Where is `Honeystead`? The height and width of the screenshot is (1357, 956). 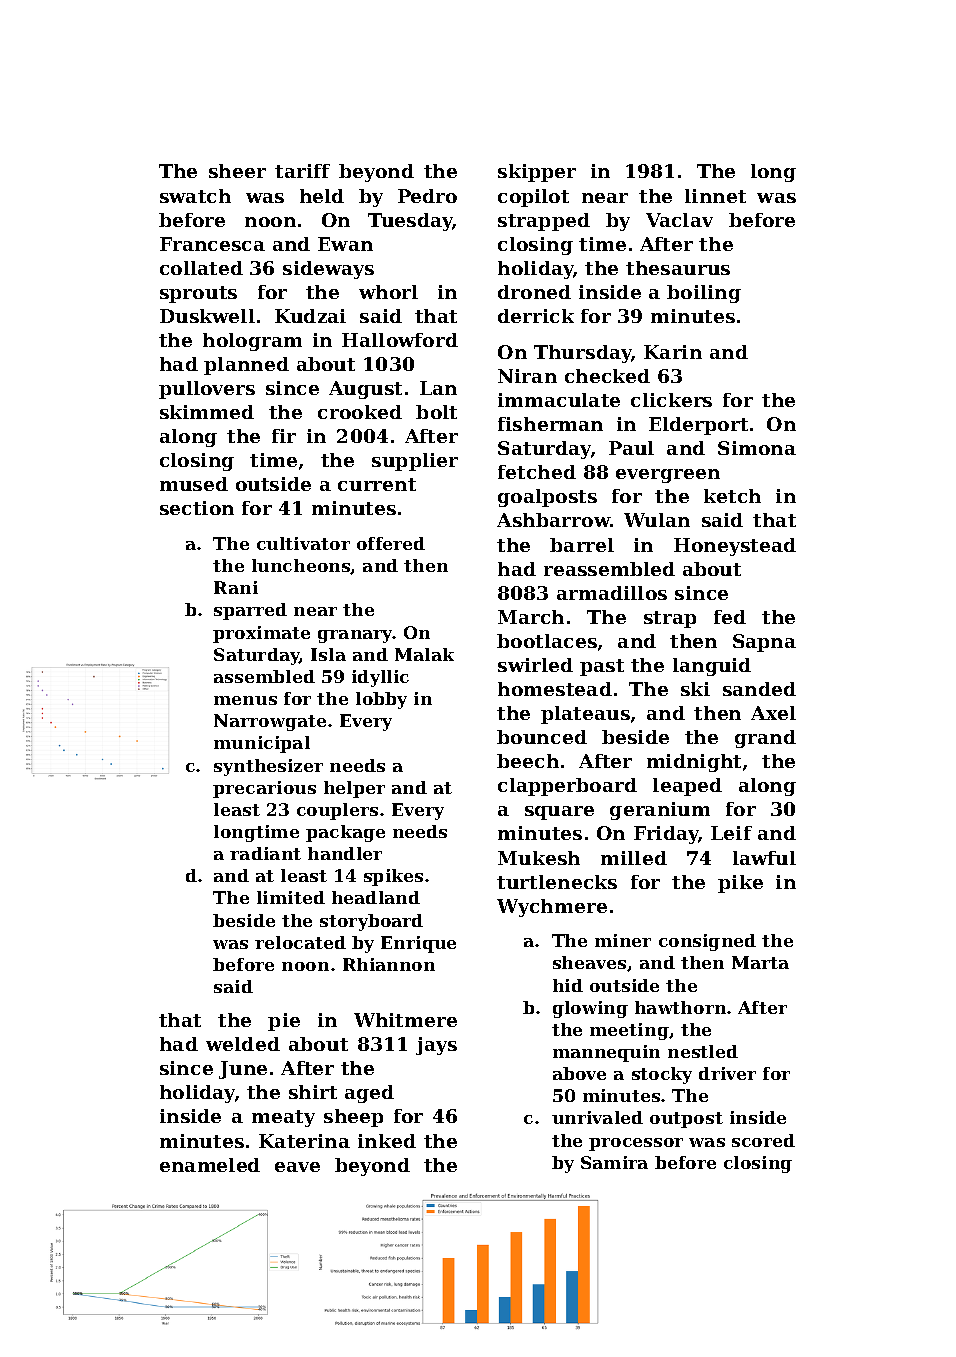
Honeystead is located at coordinates (735, 547).
